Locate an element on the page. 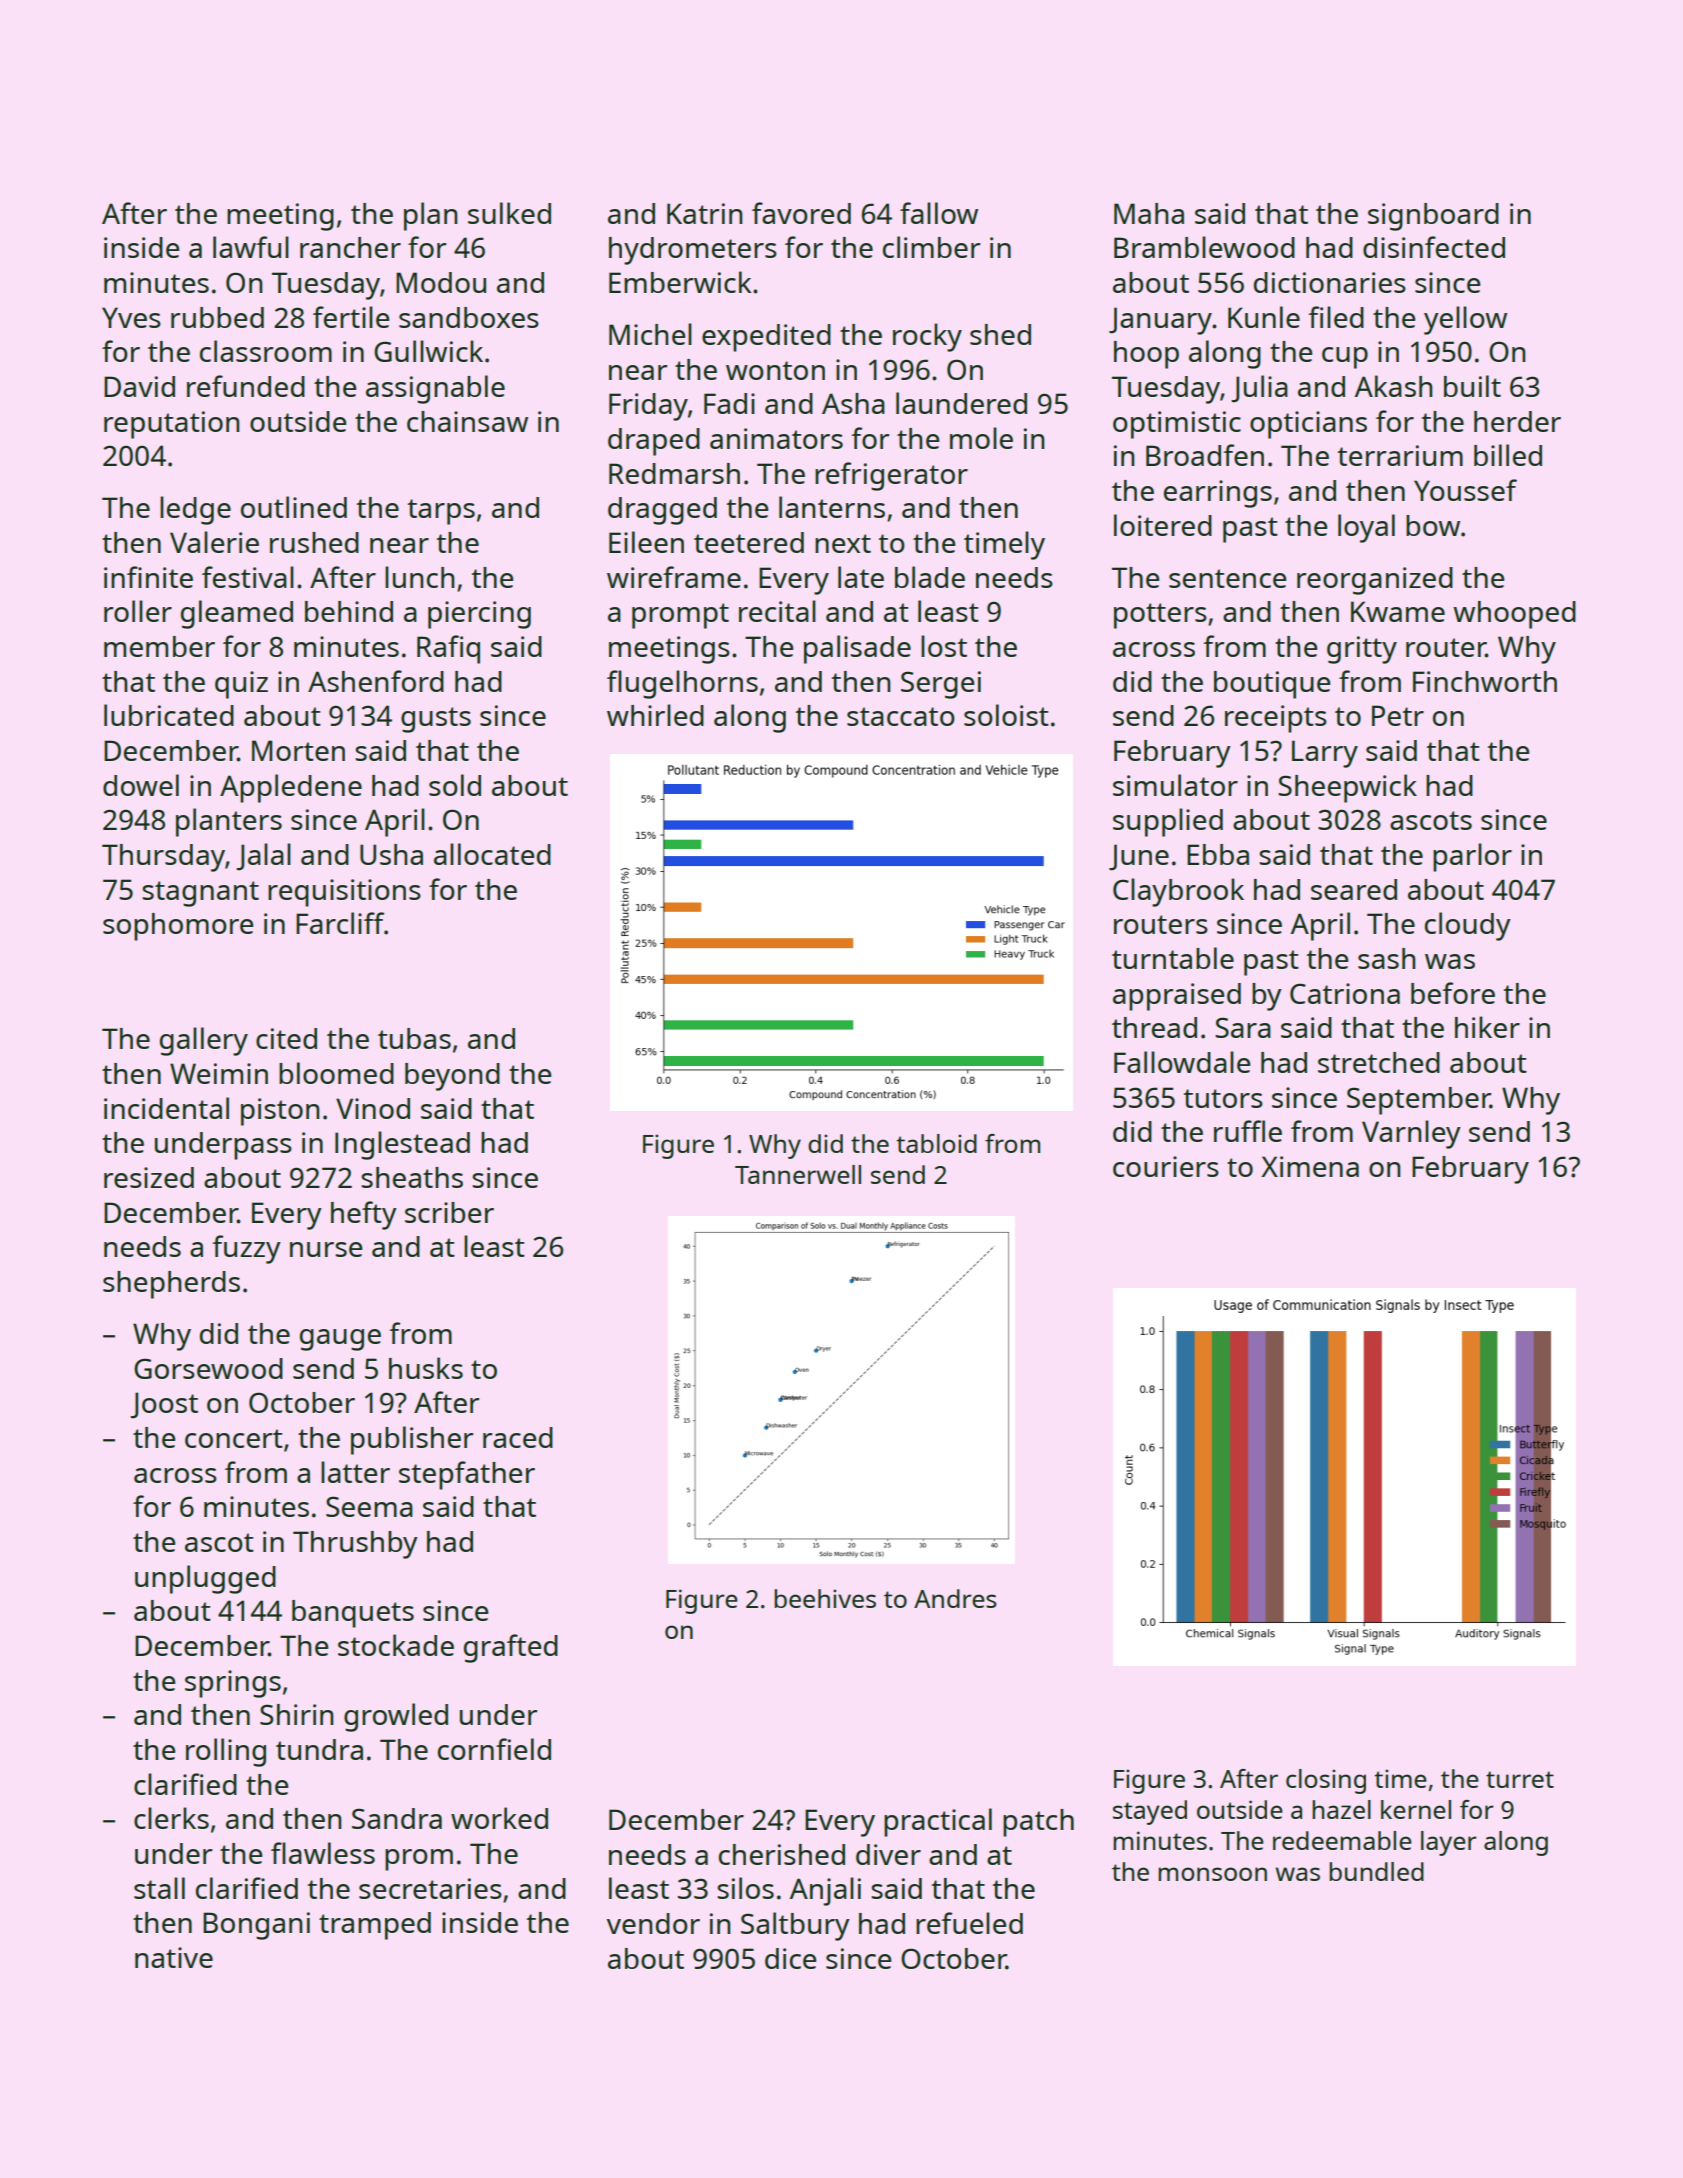 This image has height=2178, width=1683. lubricated is located at coordinates (169, 715).
